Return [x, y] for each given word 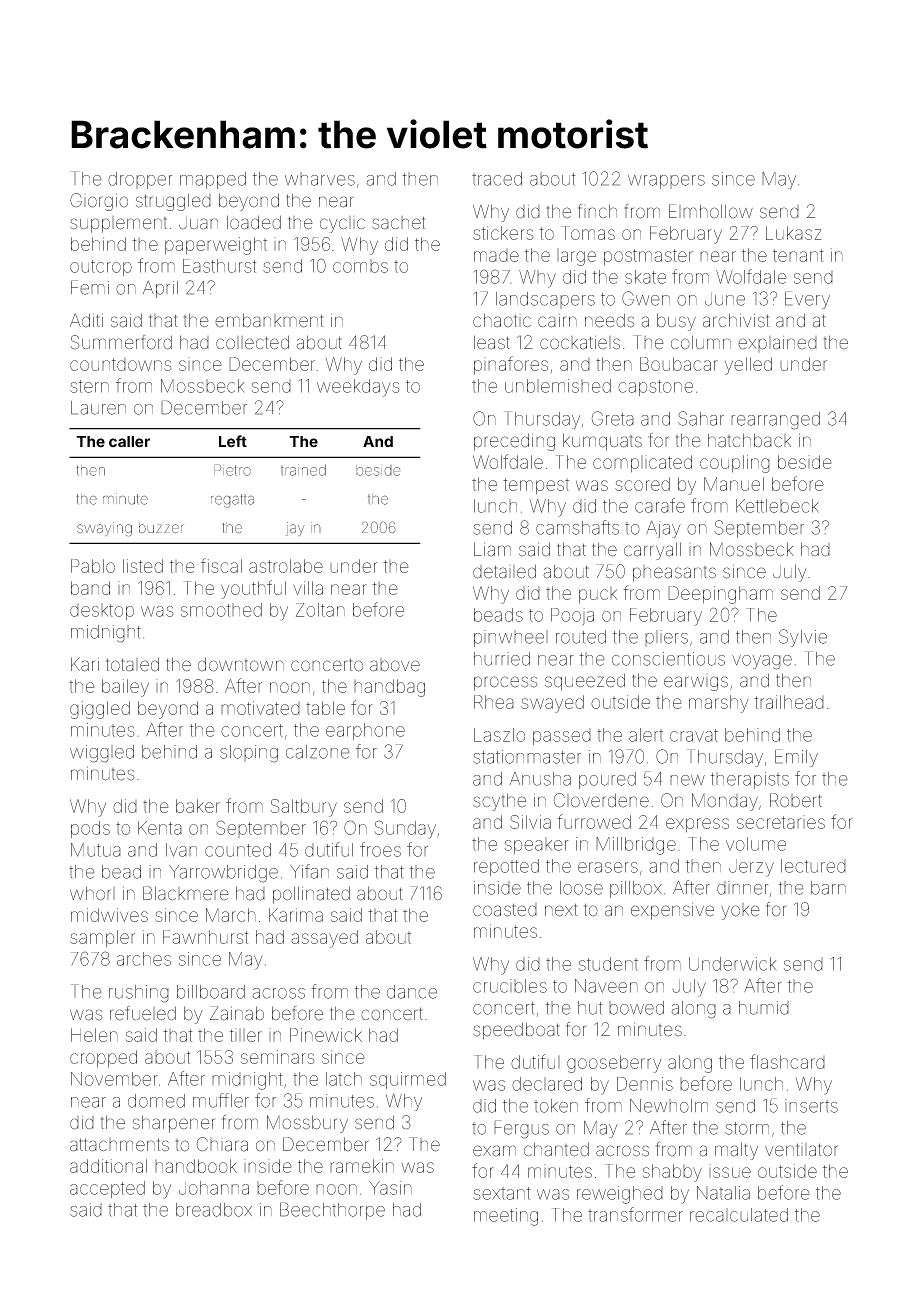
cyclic [342, 224]
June [725, 299]
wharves [320, 179]
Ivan [181, 850]
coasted [505, 910]
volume [756, 844]
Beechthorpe [332, 1211]
